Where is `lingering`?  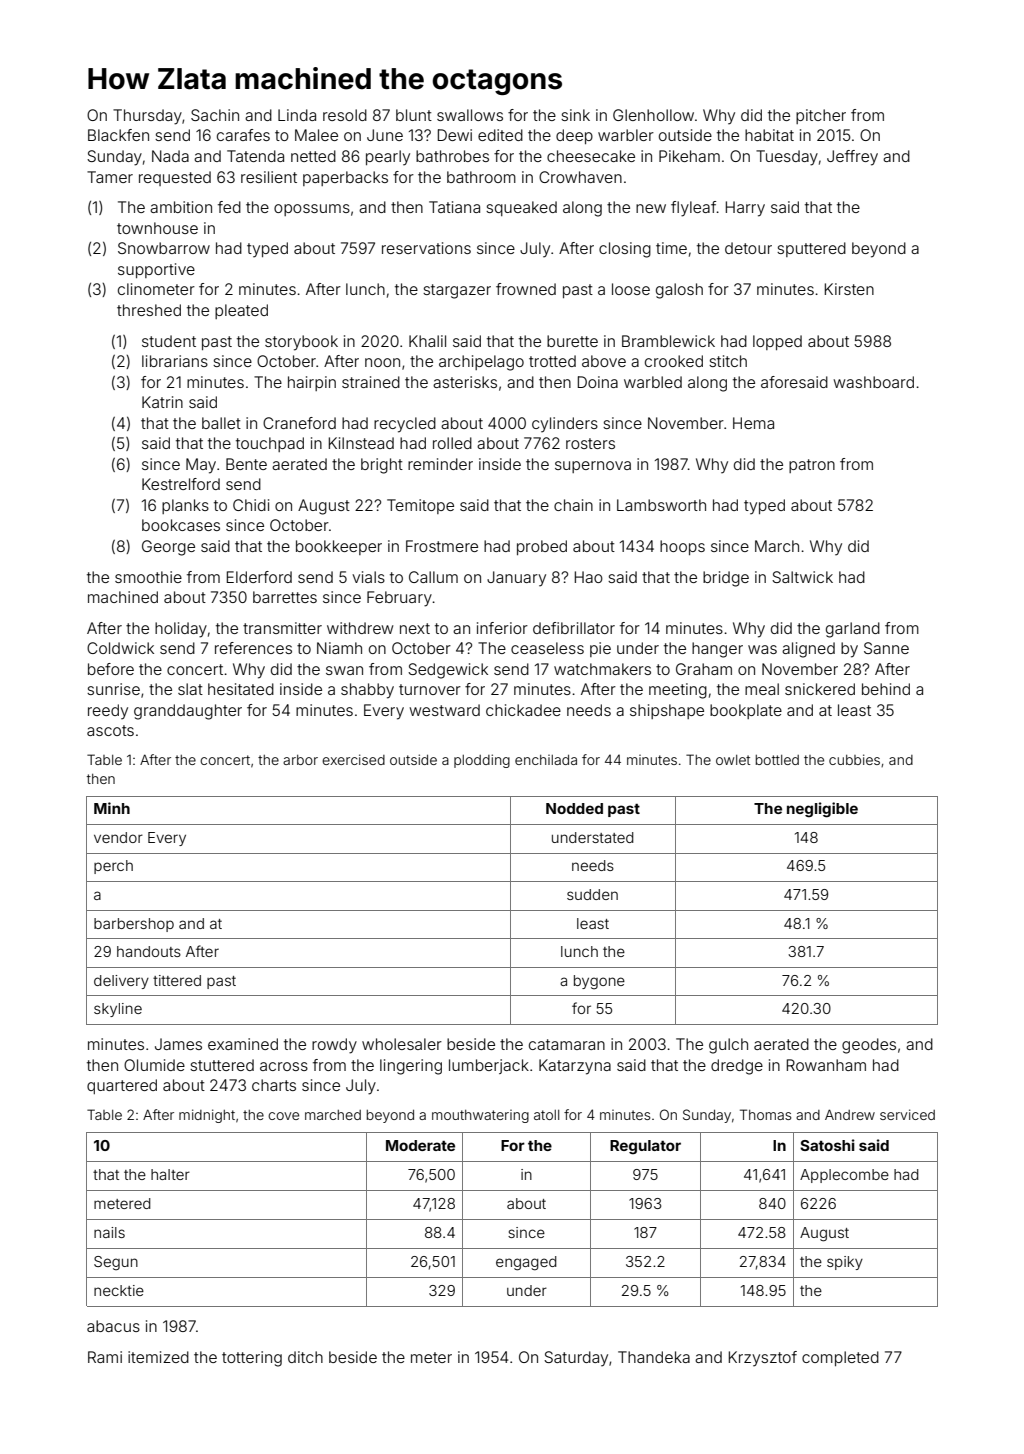 lingering is located at coordinates (411, 1067).
